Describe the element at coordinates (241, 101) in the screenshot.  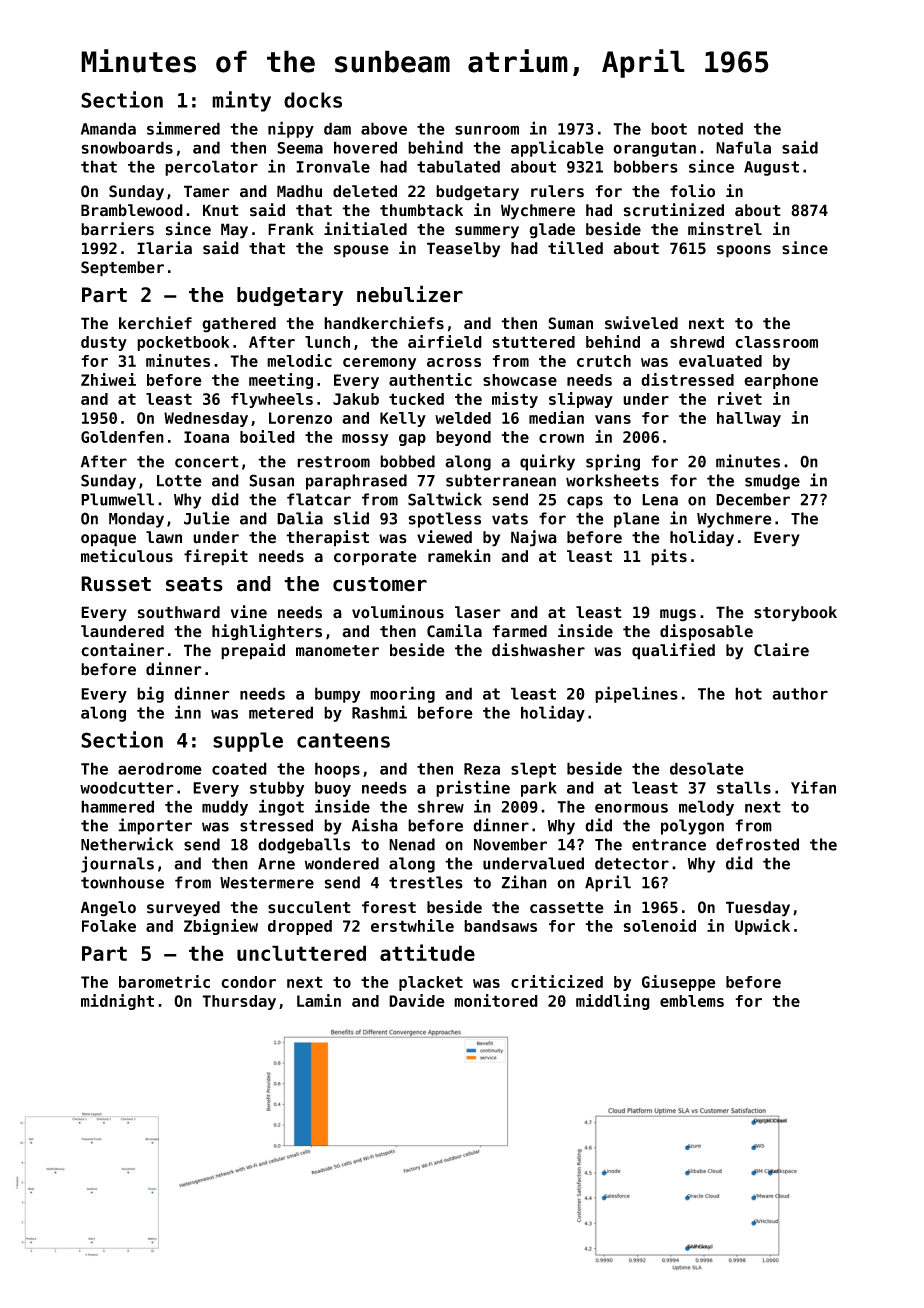
I see `minty` at that location.
